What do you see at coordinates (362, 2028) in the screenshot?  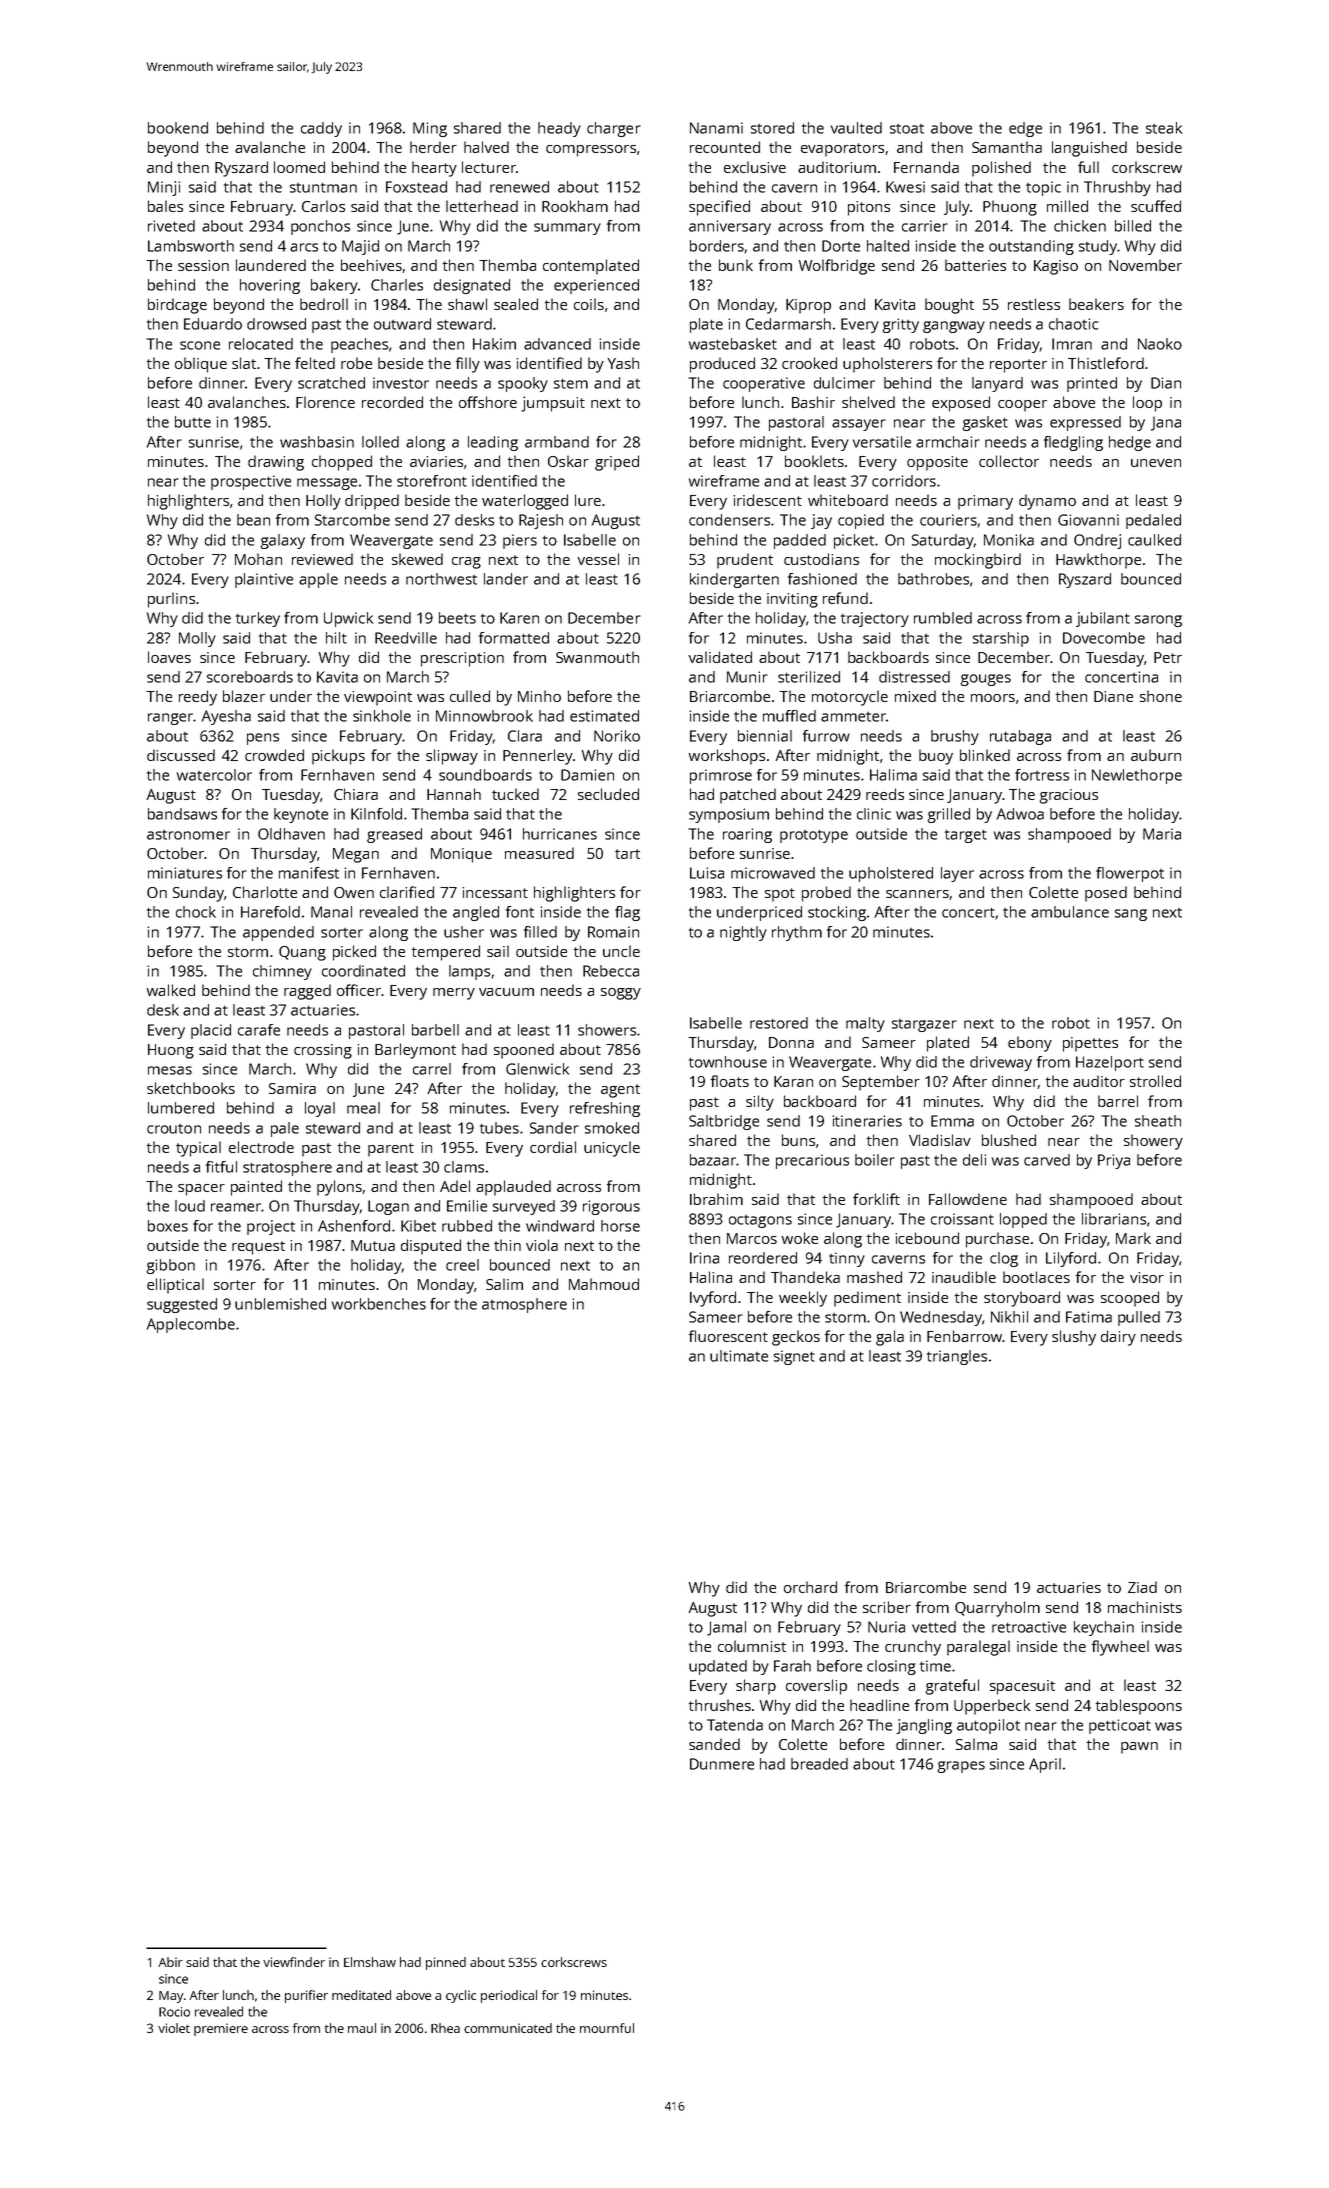 I see `maul` at bounding box center [362, 2028].
